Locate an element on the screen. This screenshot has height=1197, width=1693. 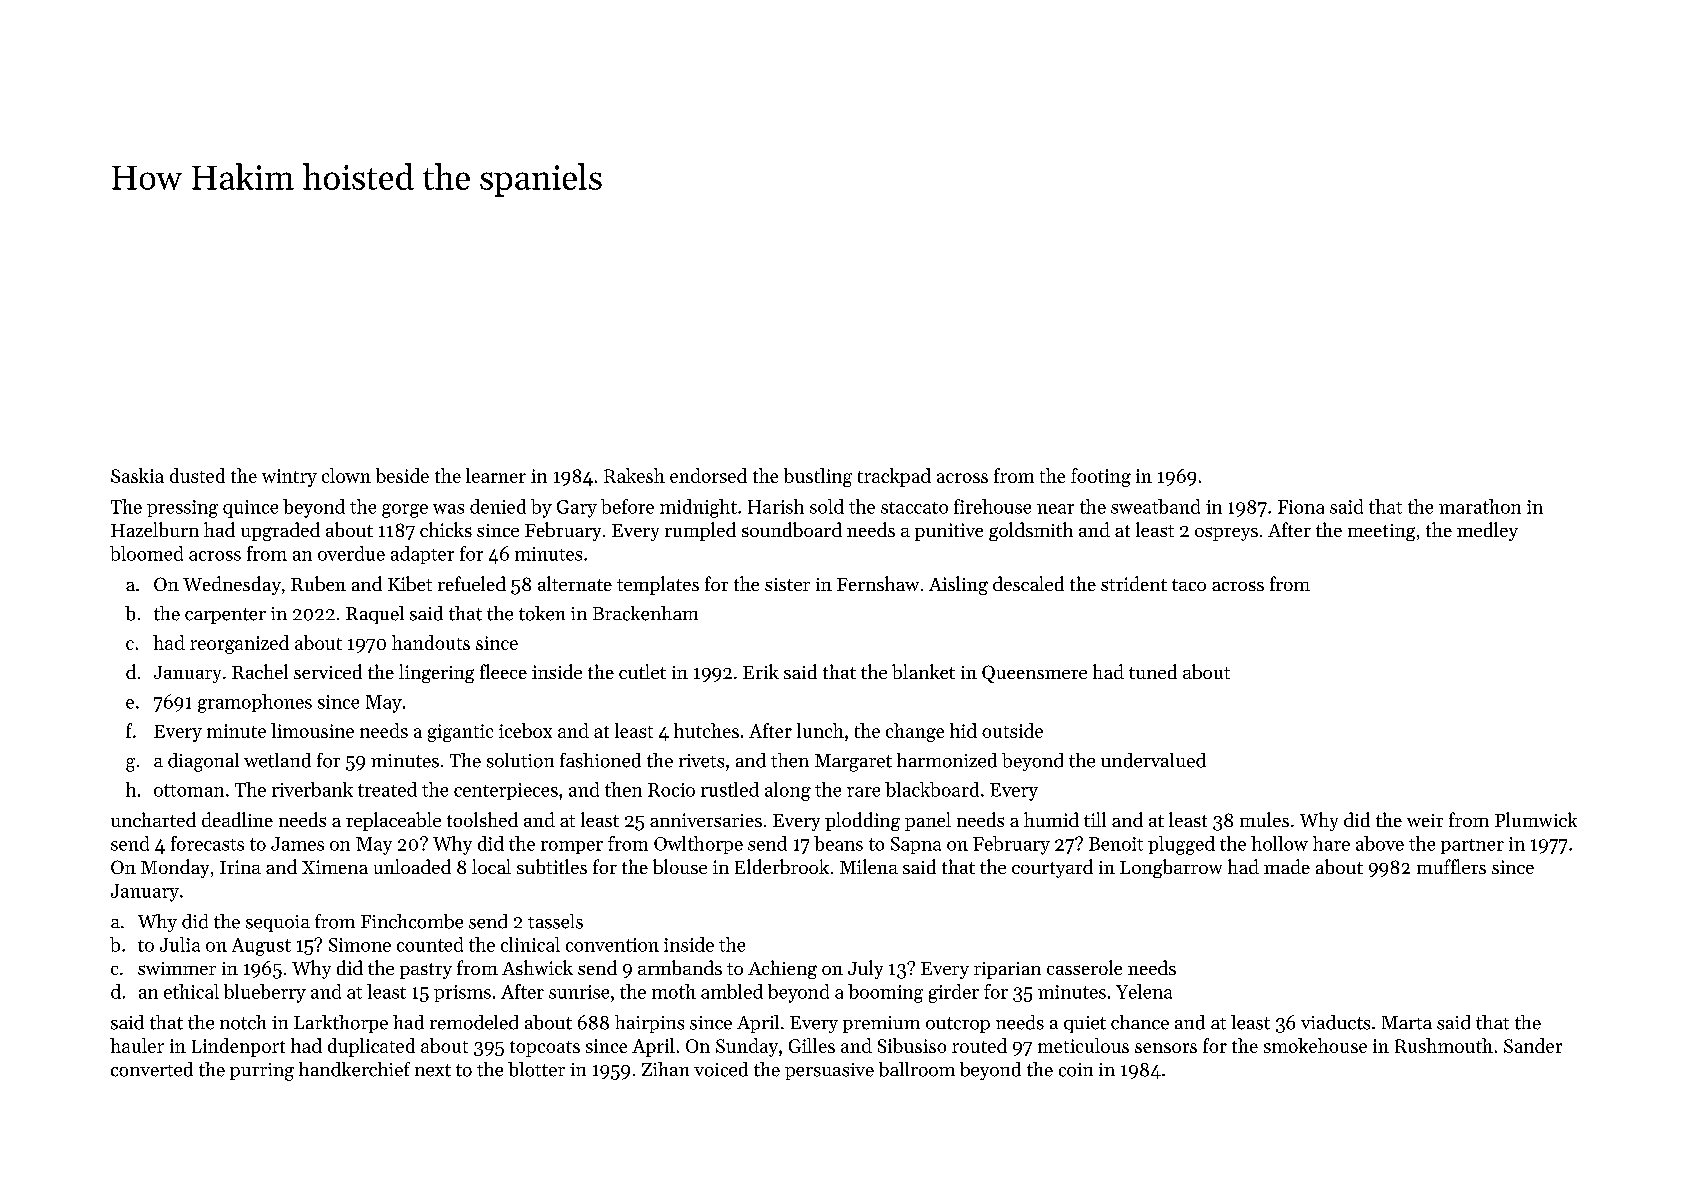
treated is located at coordinates (387, 789).
